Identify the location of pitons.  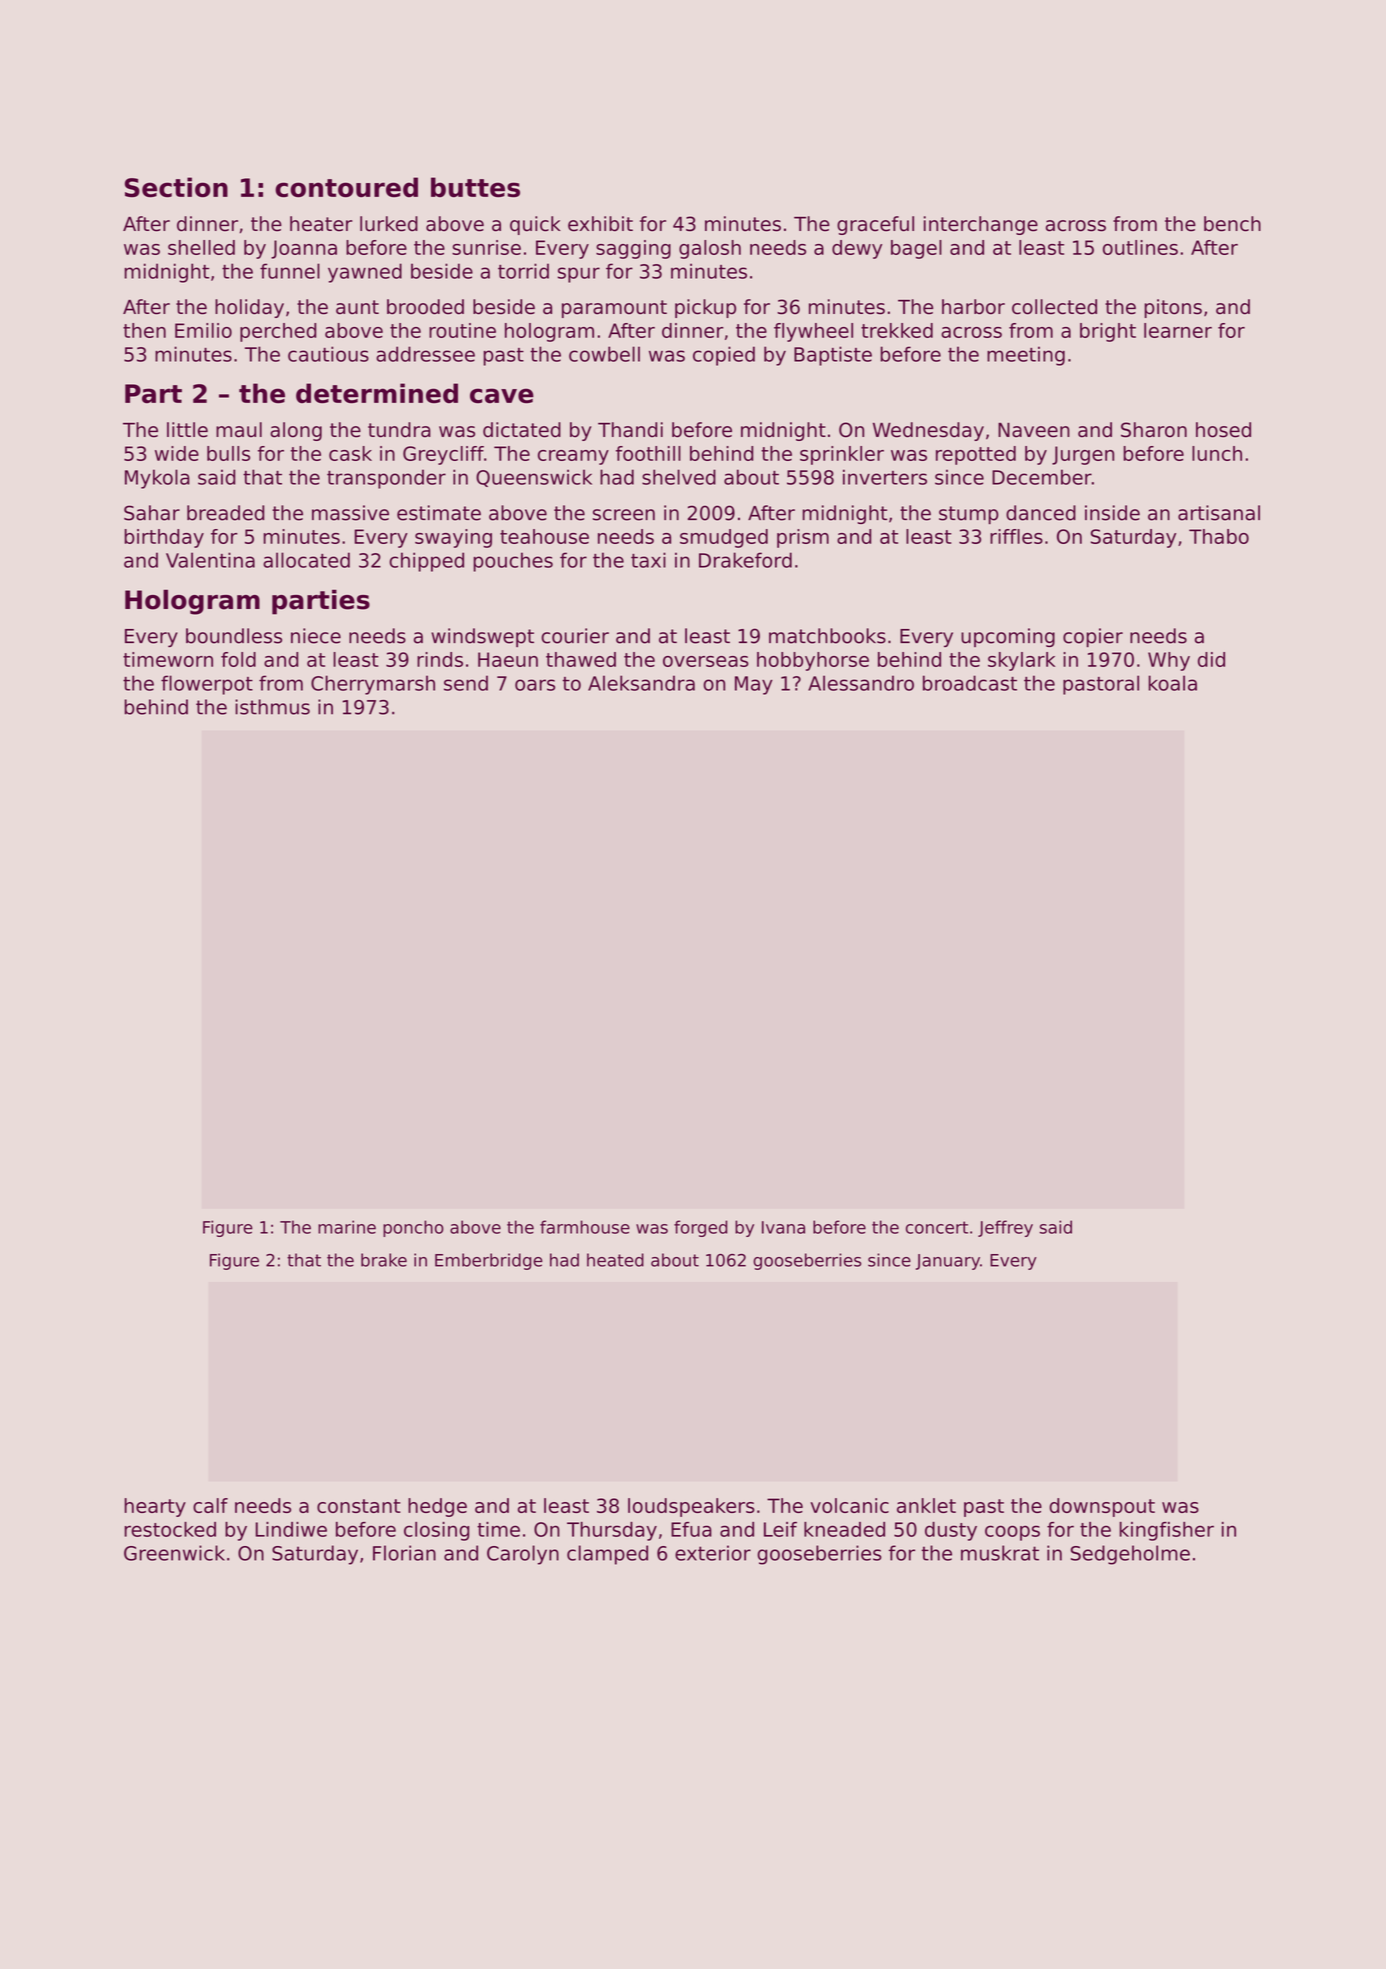
(1173, 308).
